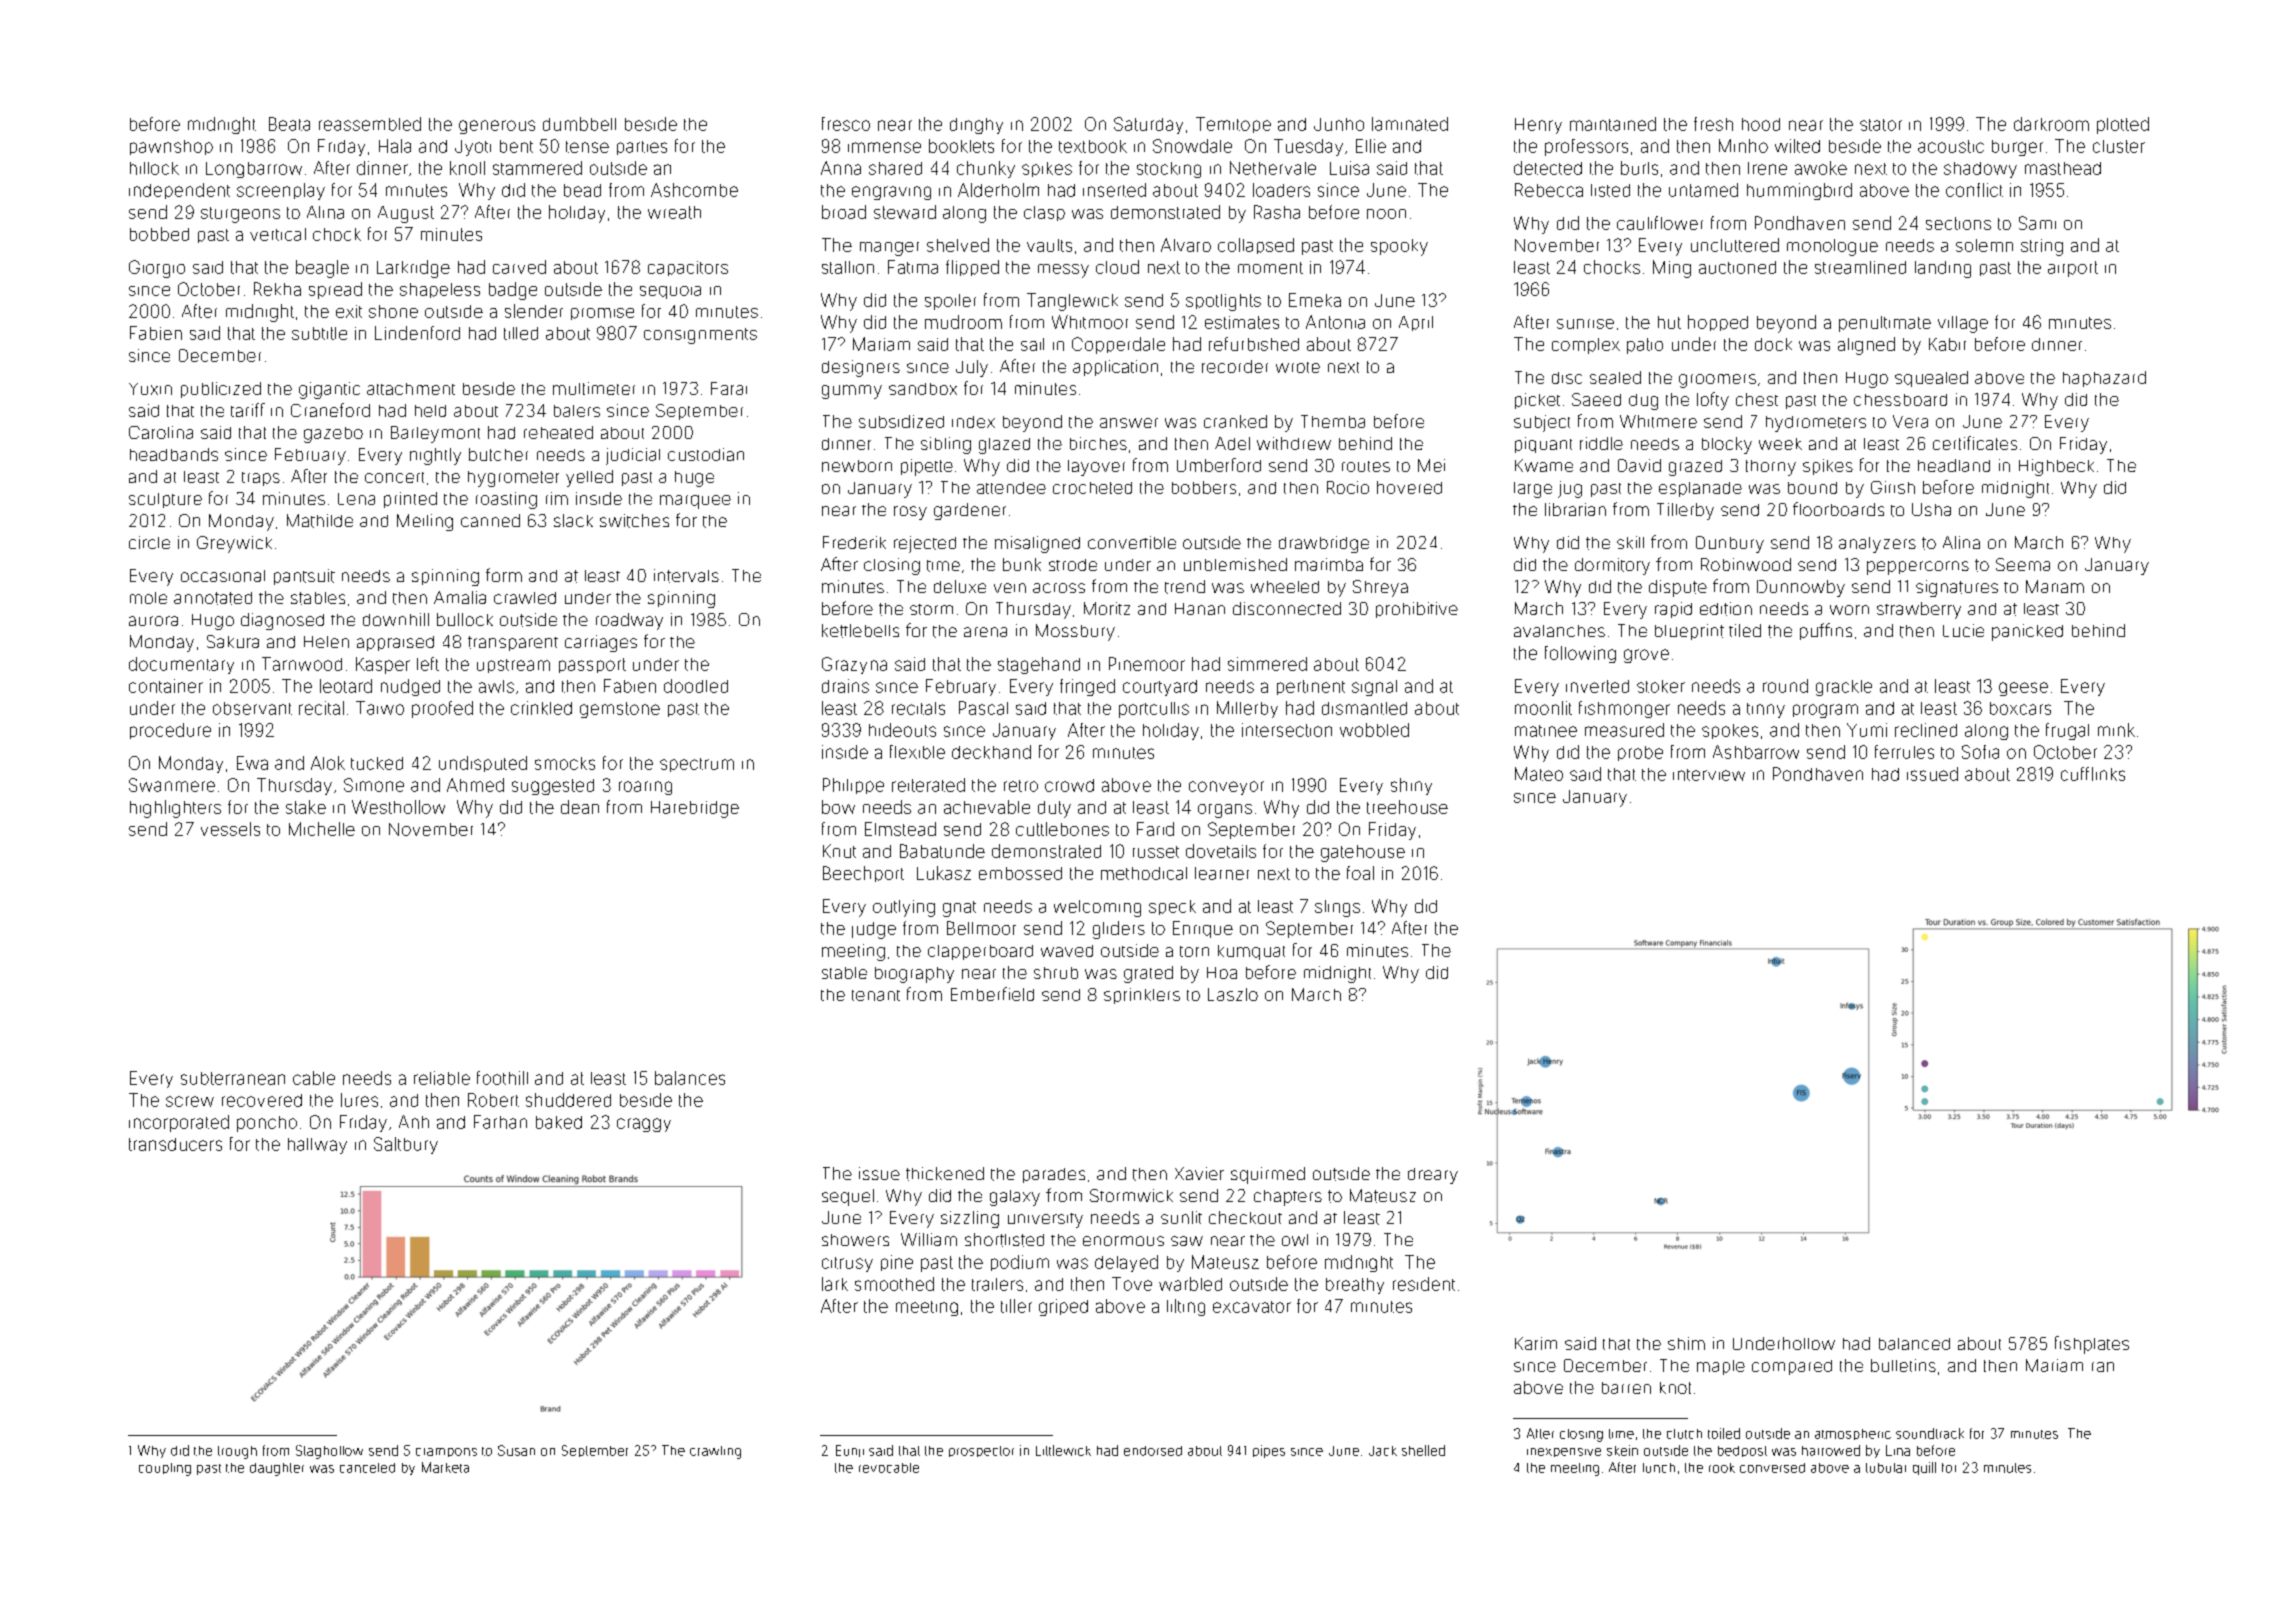 The width and height of the document is (2282, 1614). I want to click on lunch, so click(1659, 1468).
